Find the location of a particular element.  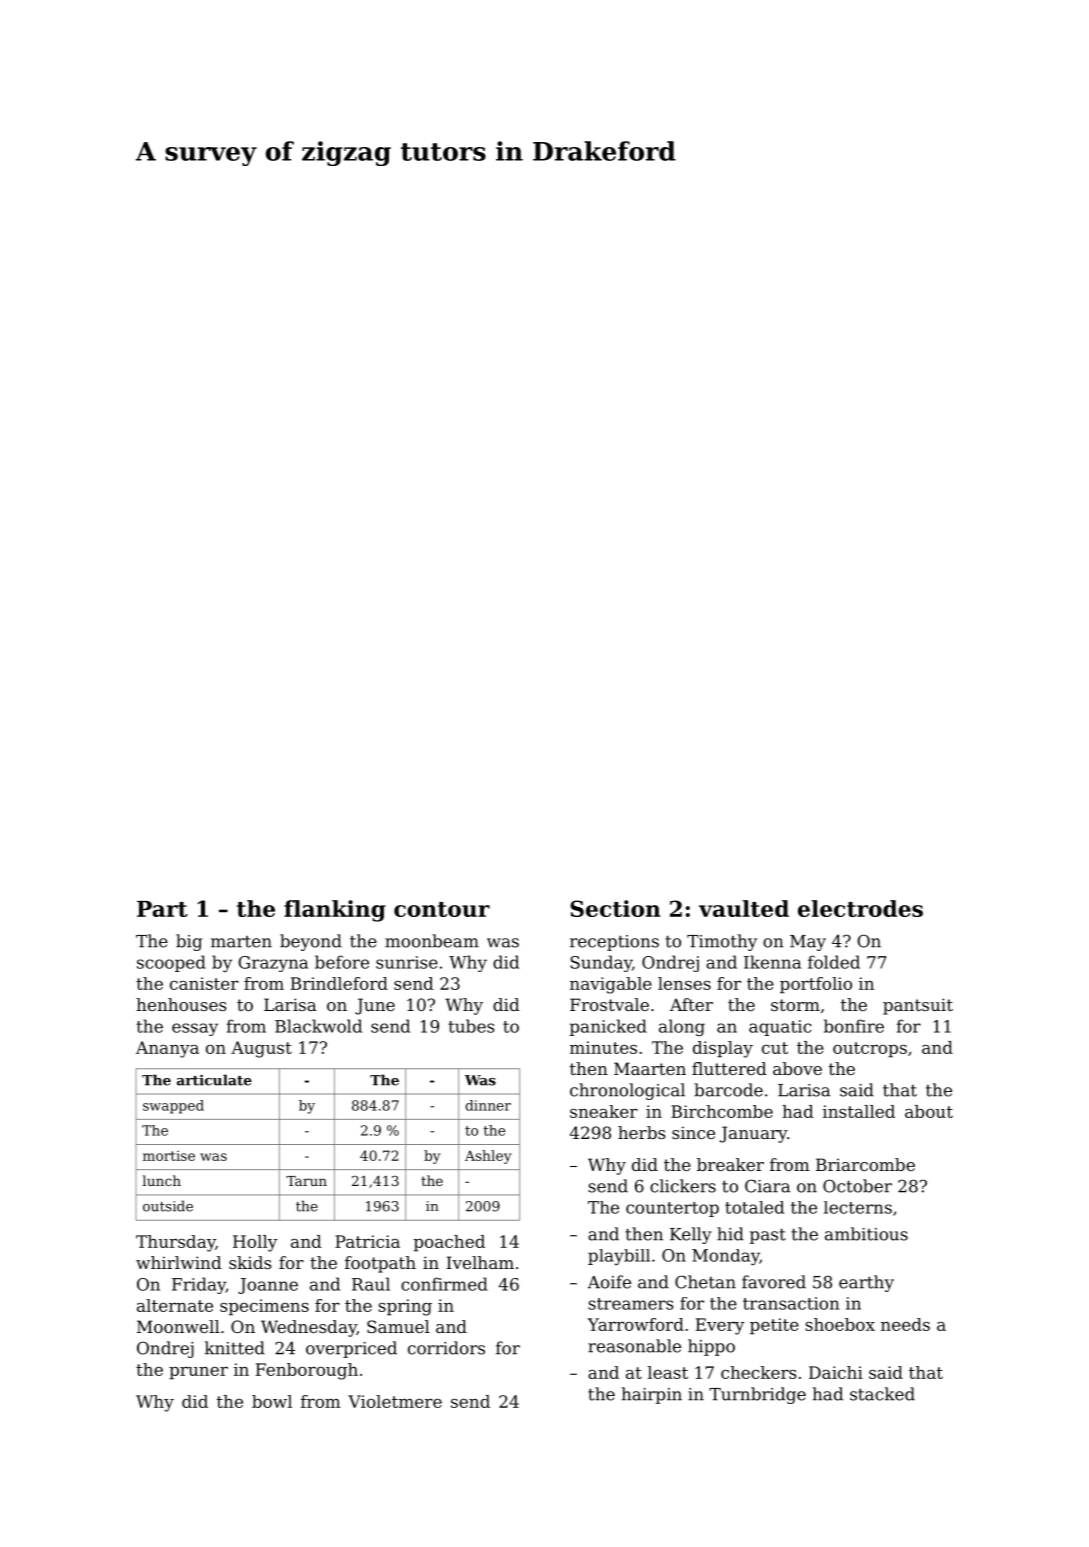

outcrops is located at coordinates (870, 1050).
